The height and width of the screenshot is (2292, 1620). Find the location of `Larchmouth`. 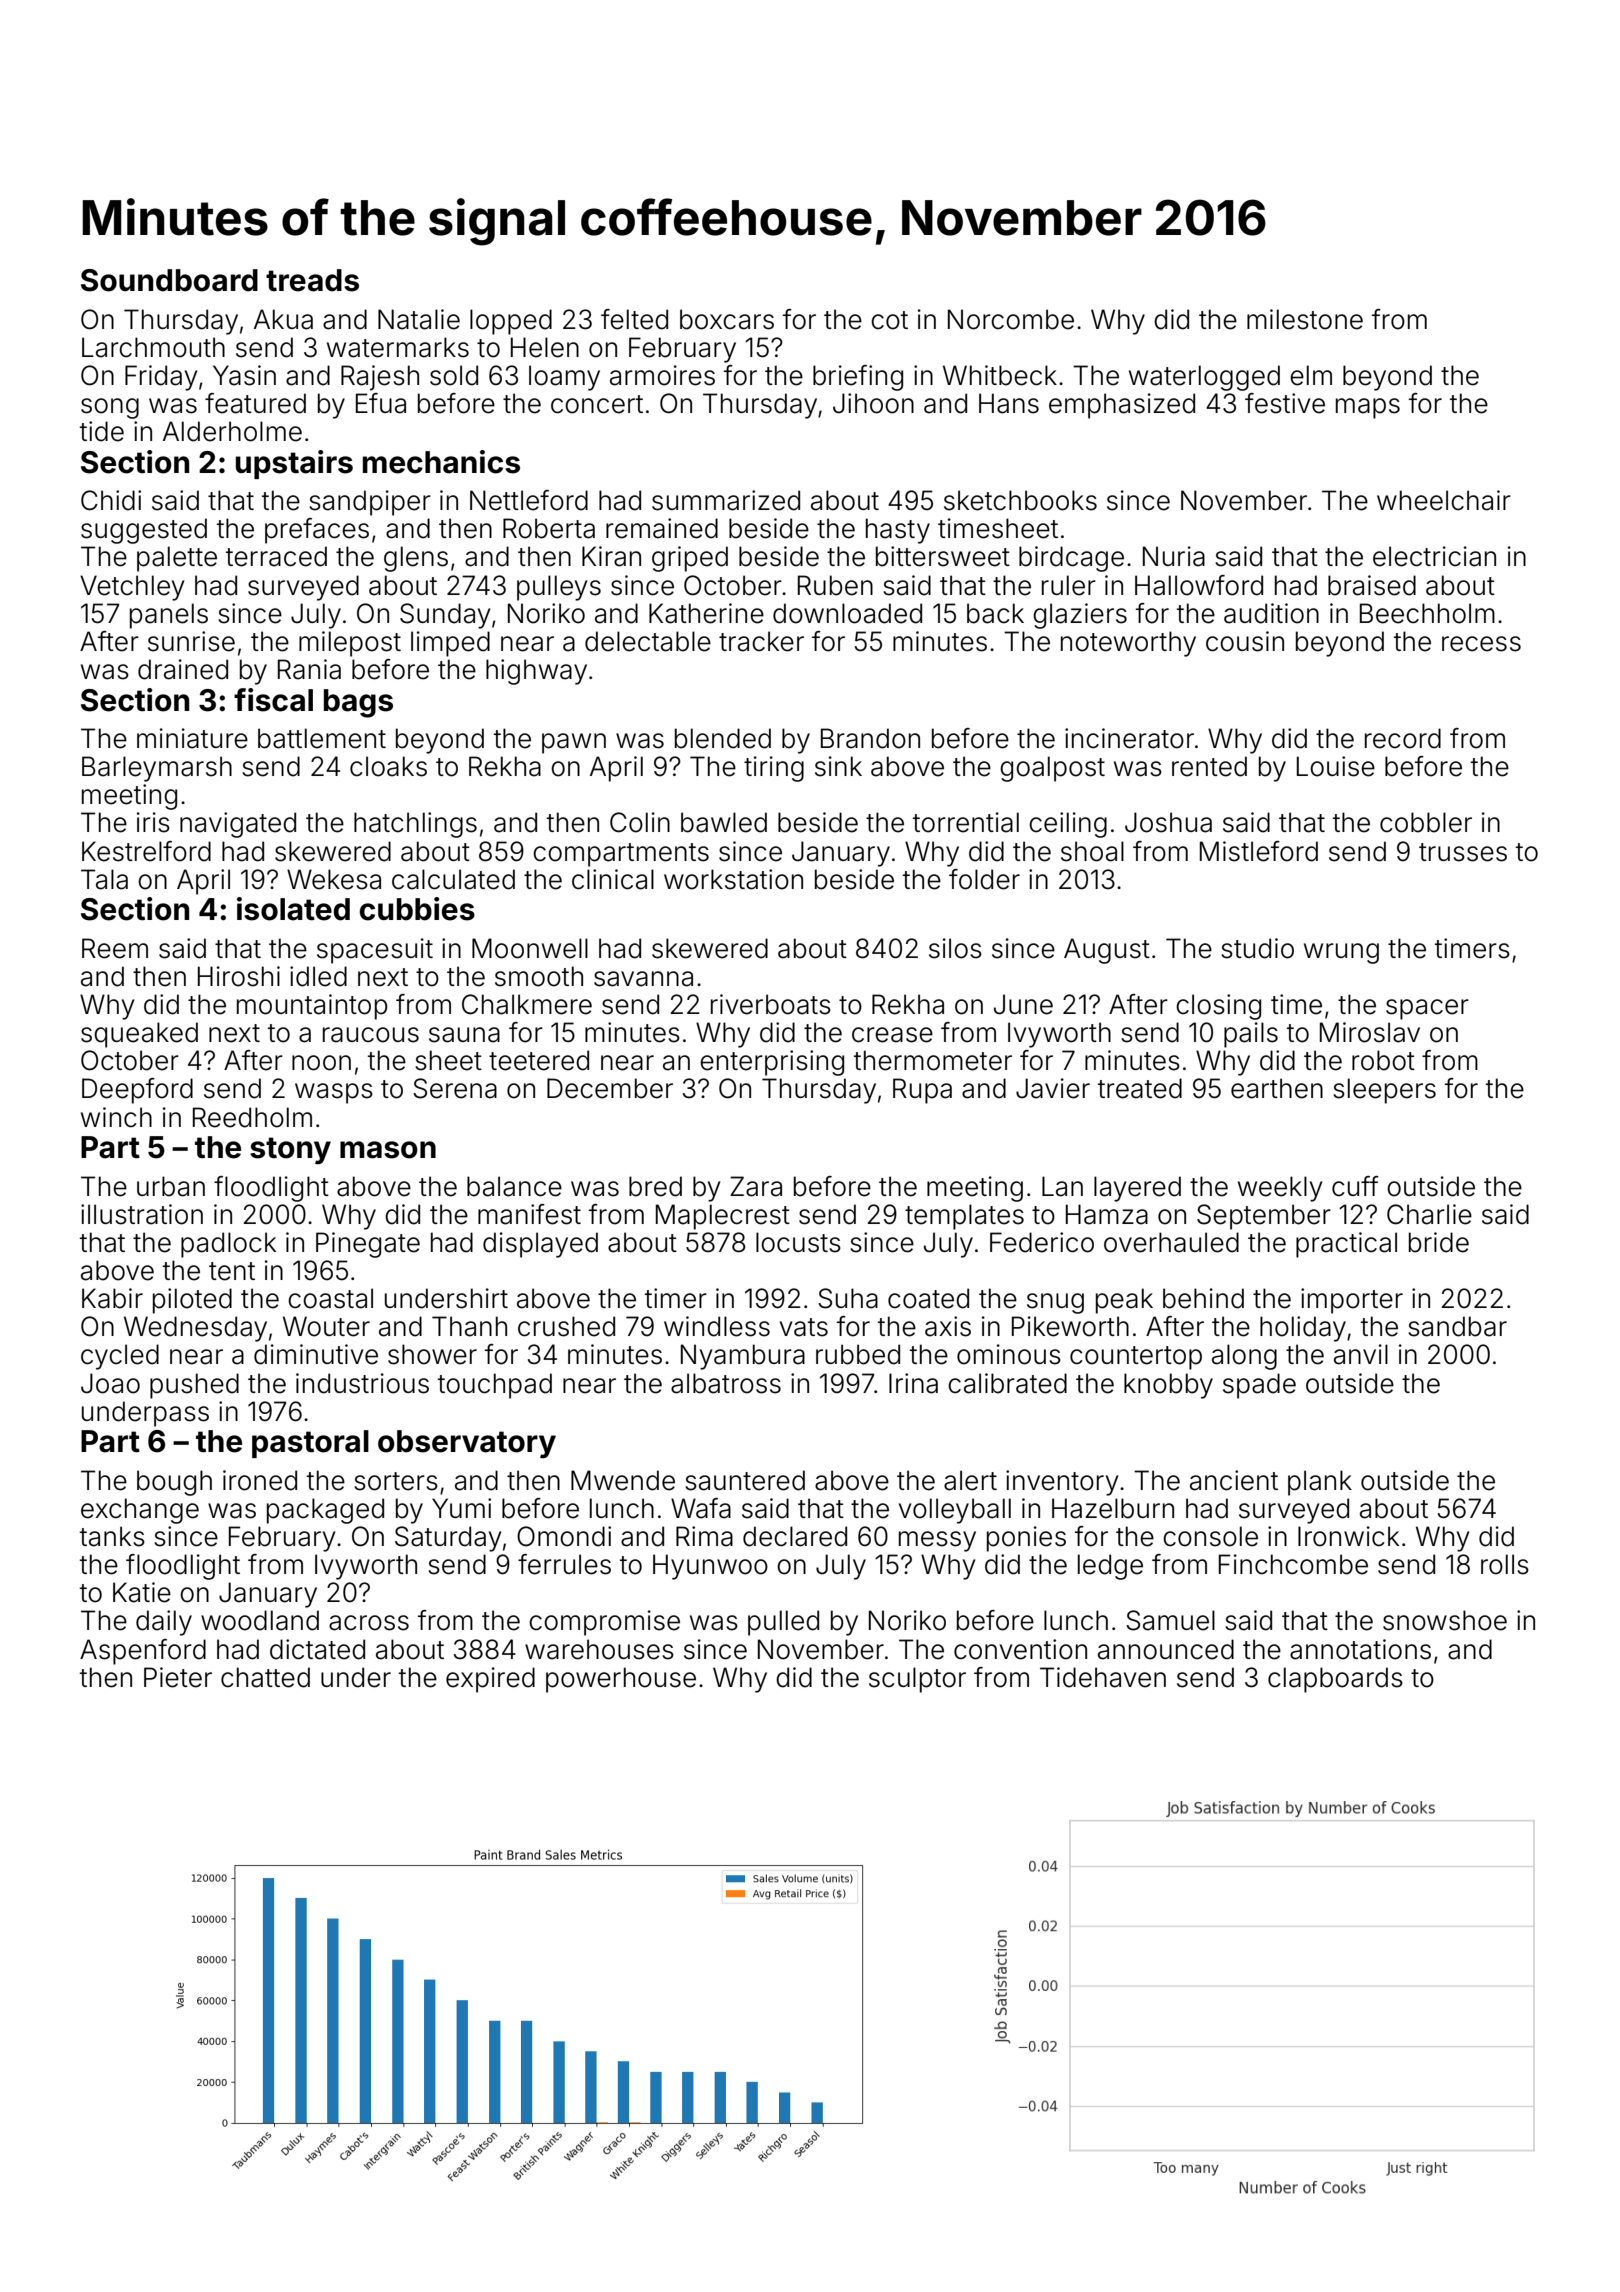

Larchmouth is located at coordinates (153, 347).
